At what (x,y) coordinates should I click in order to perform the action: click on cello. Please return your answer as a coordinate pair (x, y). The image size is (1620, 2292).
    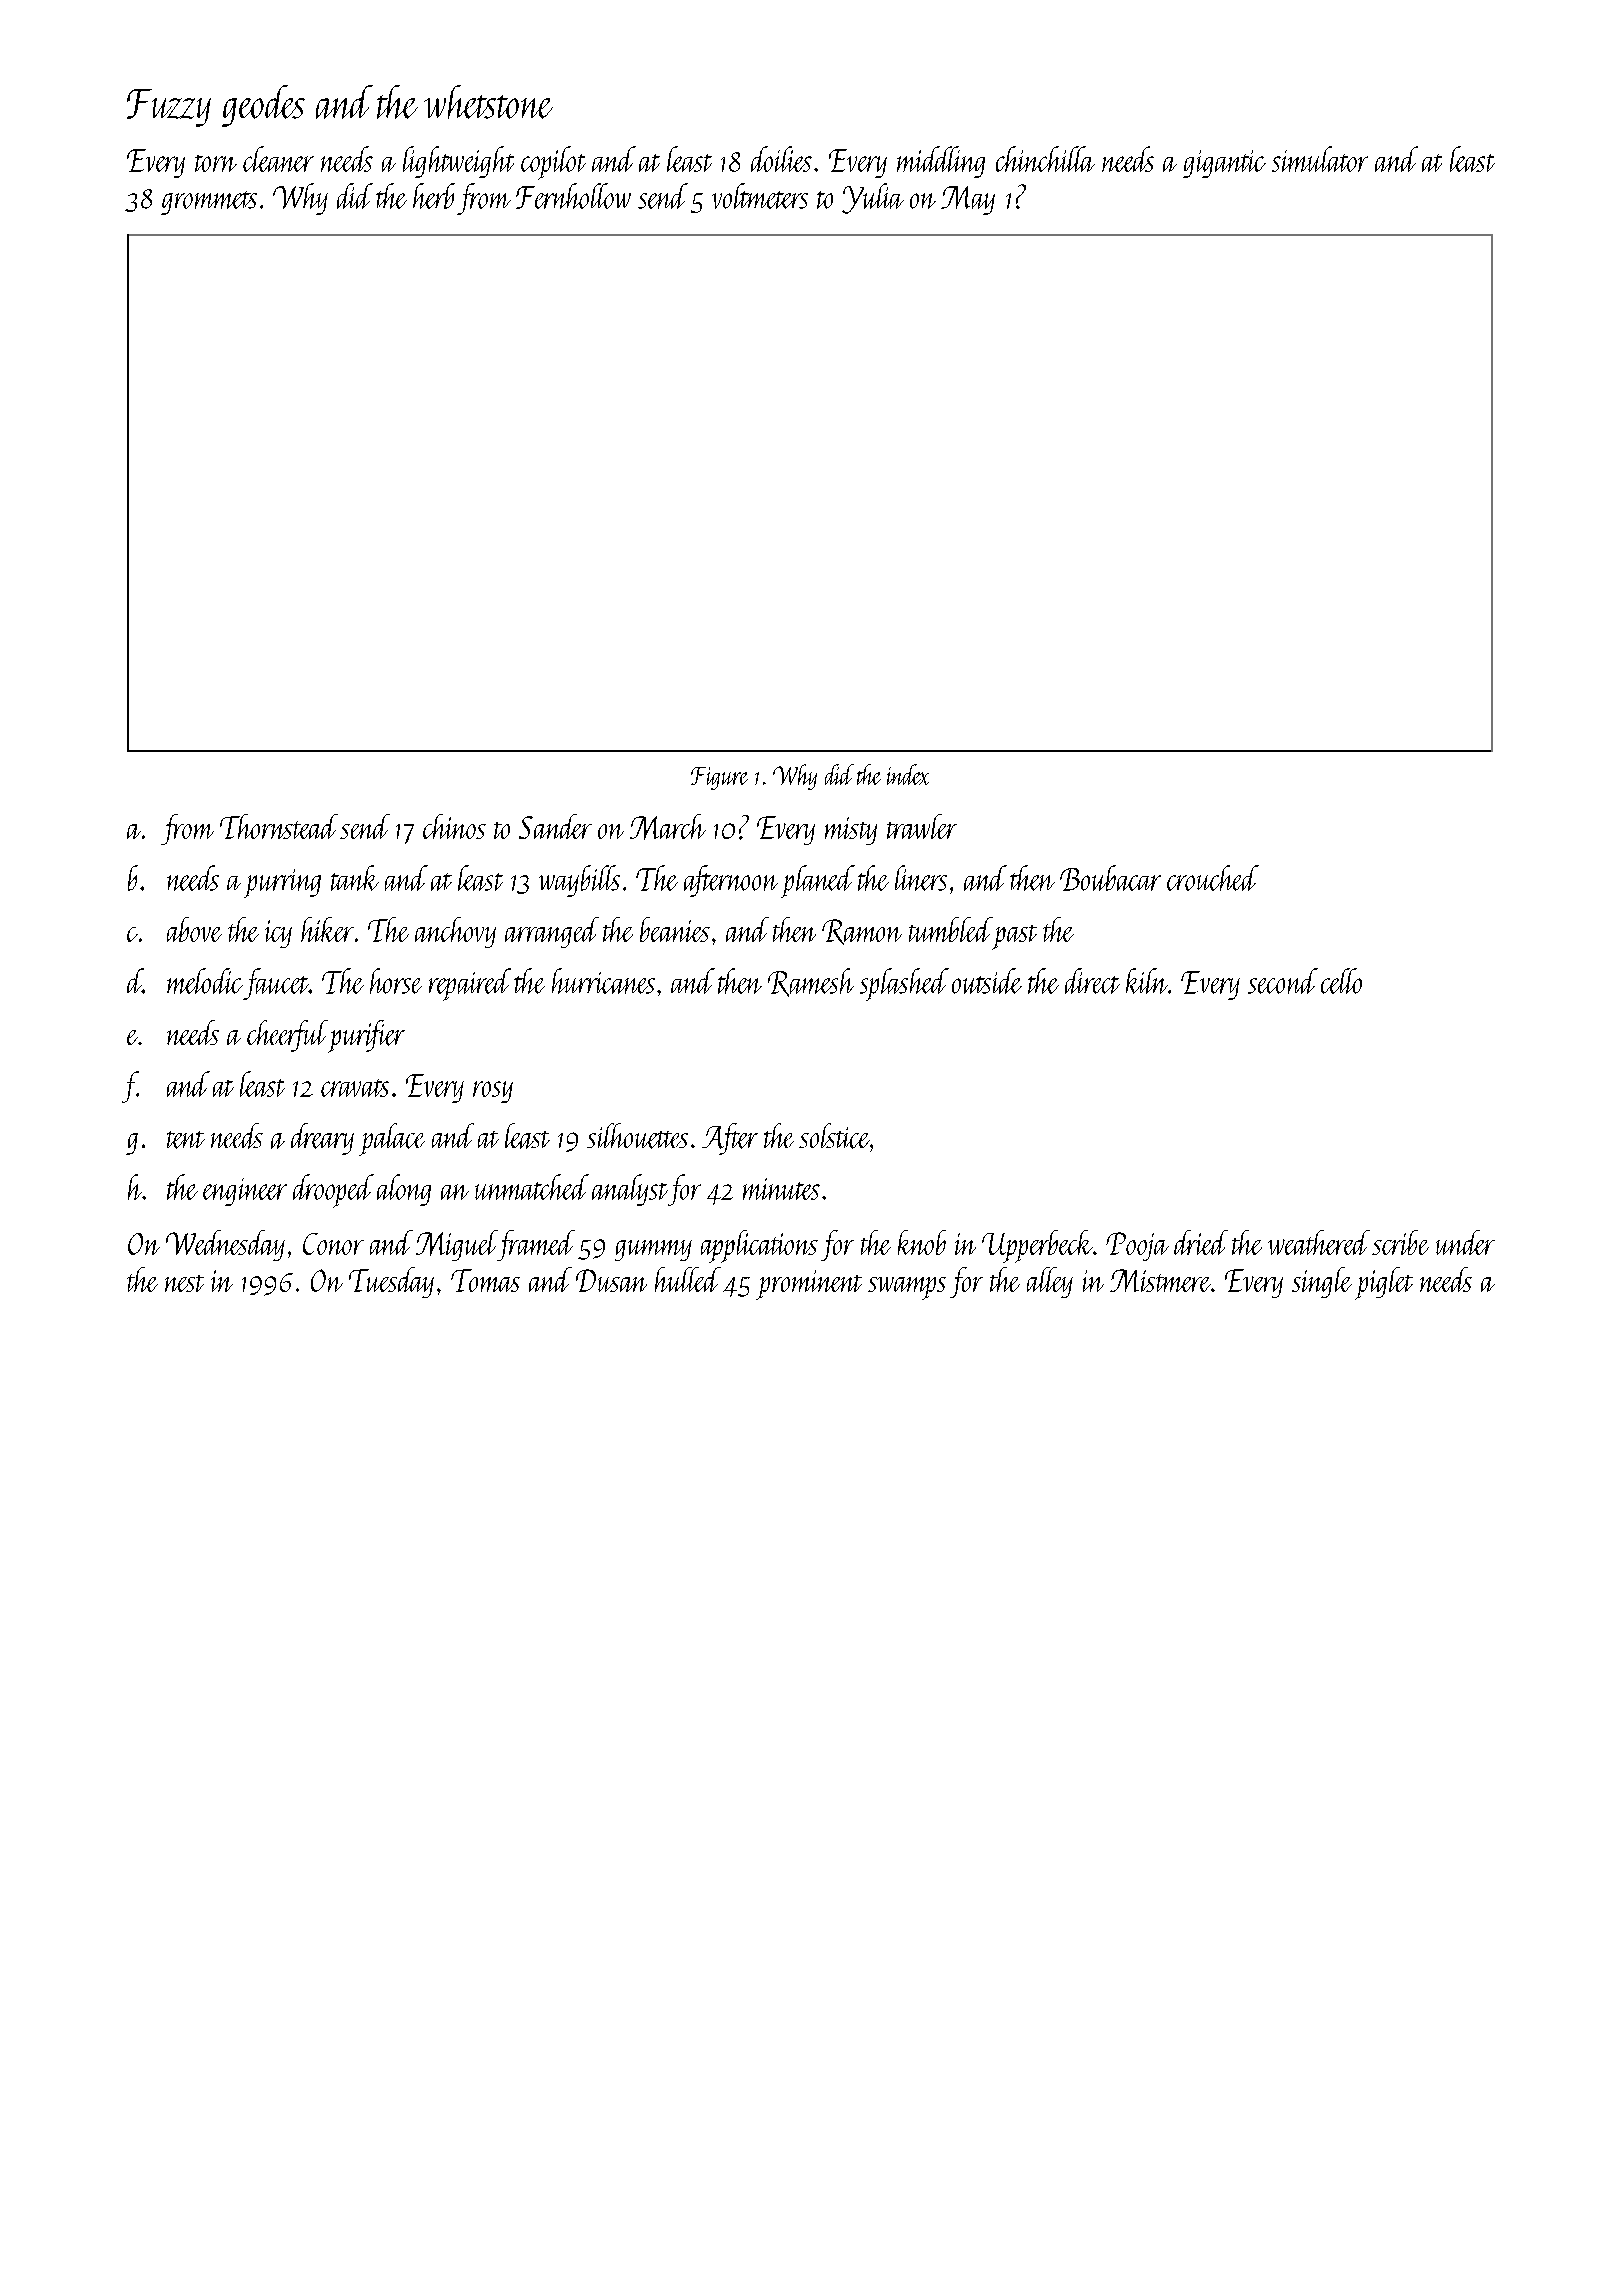
    Looking at the image, I should click on (1341, 981).
